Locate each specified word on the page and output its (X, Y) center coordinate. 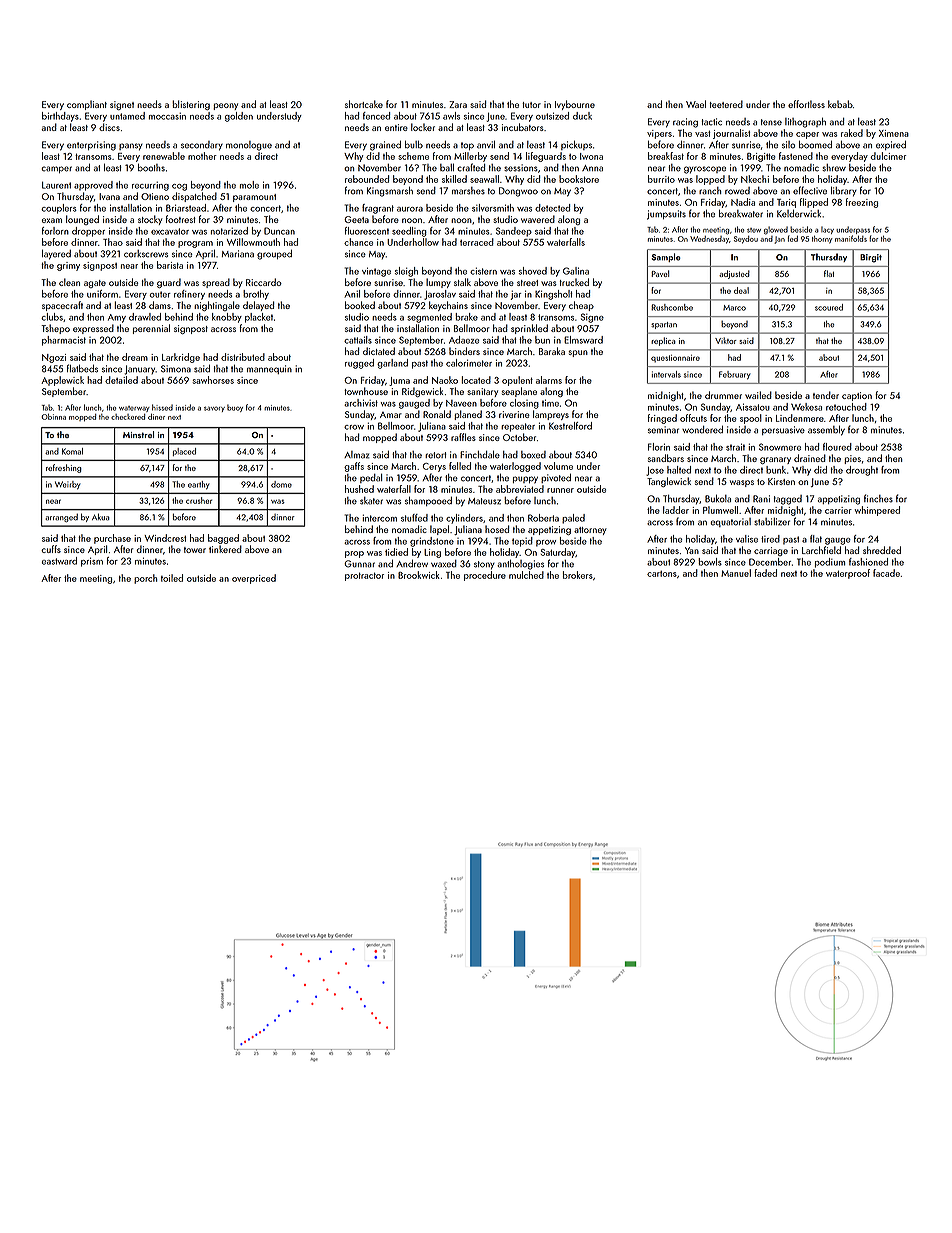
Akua (101, 517)
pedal (371, 478)
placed (184, 452)
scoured (829, 307)
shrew (834, 168)
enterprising (91, 146)
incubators (523, 127)
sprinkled (529, 329)
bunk (776, 470)
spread (216, 283)
